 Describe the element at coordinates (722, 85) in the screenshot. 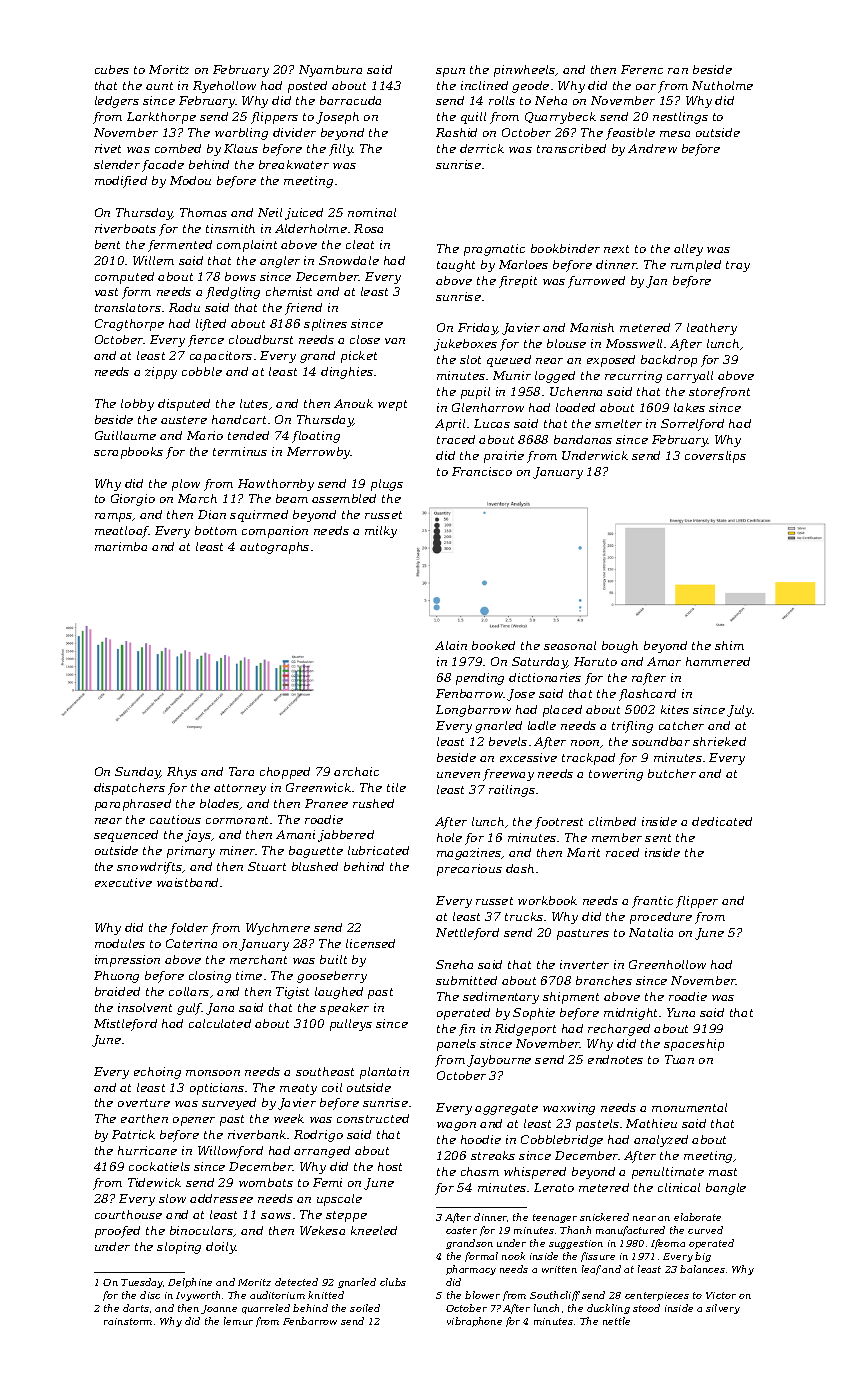

I see `Nutholme` at that location.
